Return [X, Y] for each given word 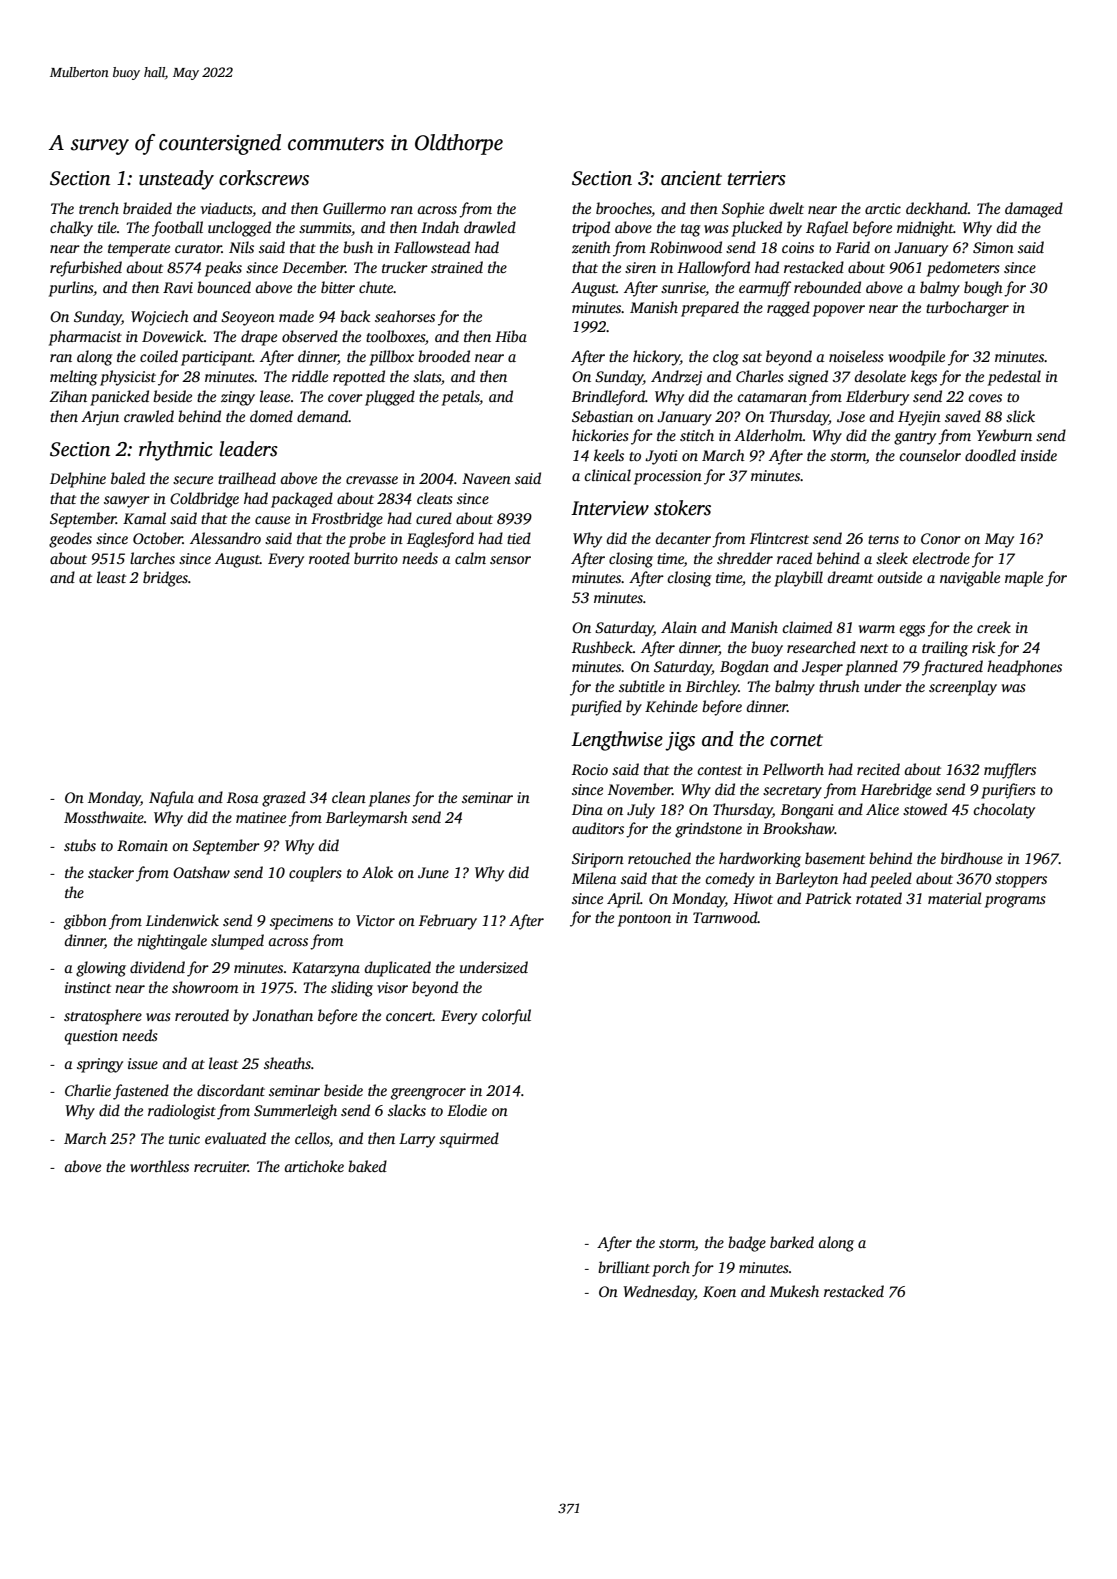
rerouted [202, 1015]
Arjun [100, 418]
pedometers [963, 269]
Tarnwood [725, 917]
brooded [444, 356]
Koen [719, 1291]
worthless [159, 1166]
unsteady [176, 180]
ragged [788, 309]
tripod [591, 229]
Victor [375, 920]
